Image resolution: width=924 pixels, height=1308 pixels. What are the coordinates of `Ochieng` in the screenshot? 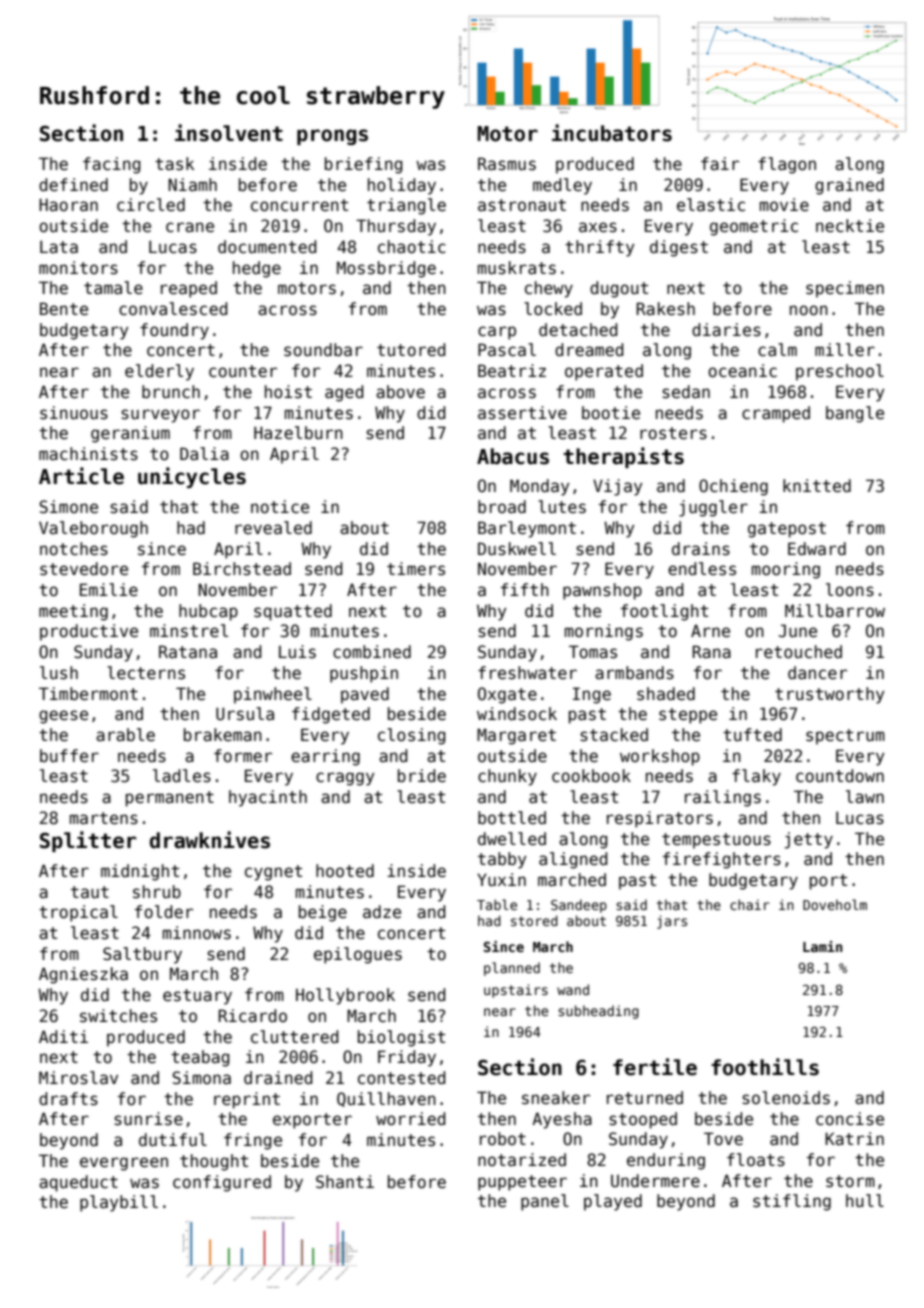 It's located at (733, 487).
